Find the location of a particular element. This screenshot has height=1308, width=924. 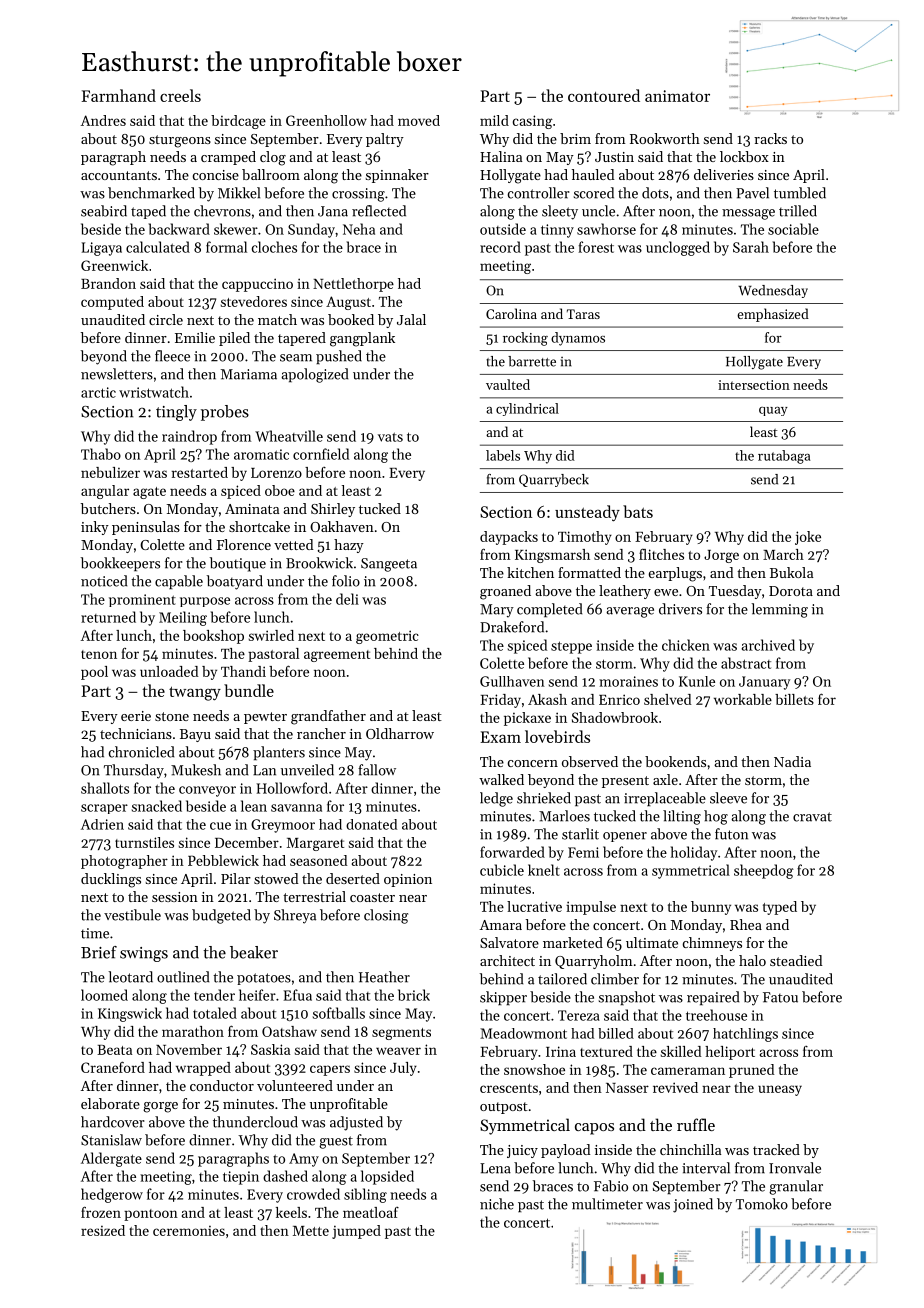

steadied is located at coordinates (796, 960).
